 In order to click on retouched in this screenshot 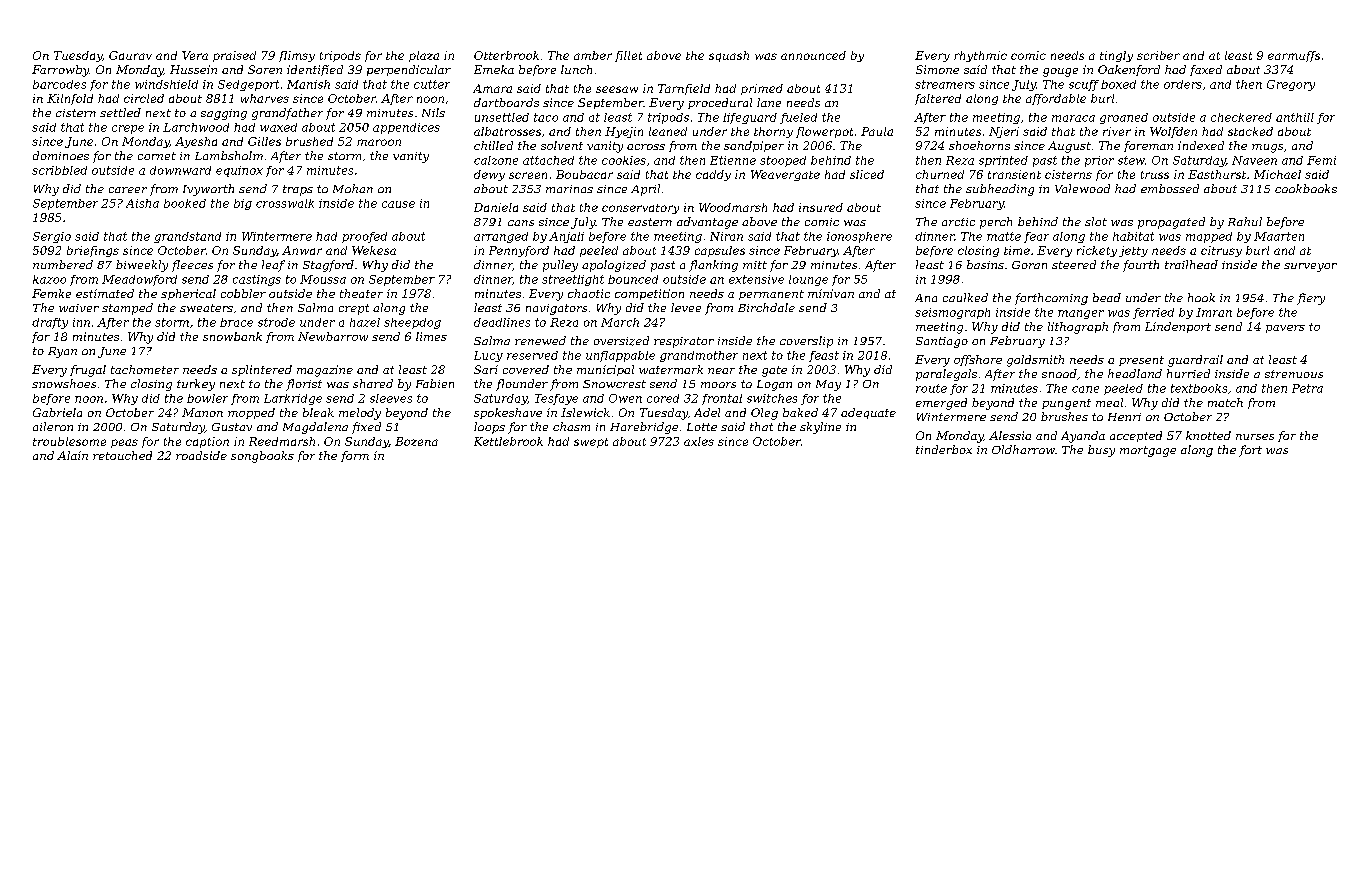, I will do `click(122, 455)`.
